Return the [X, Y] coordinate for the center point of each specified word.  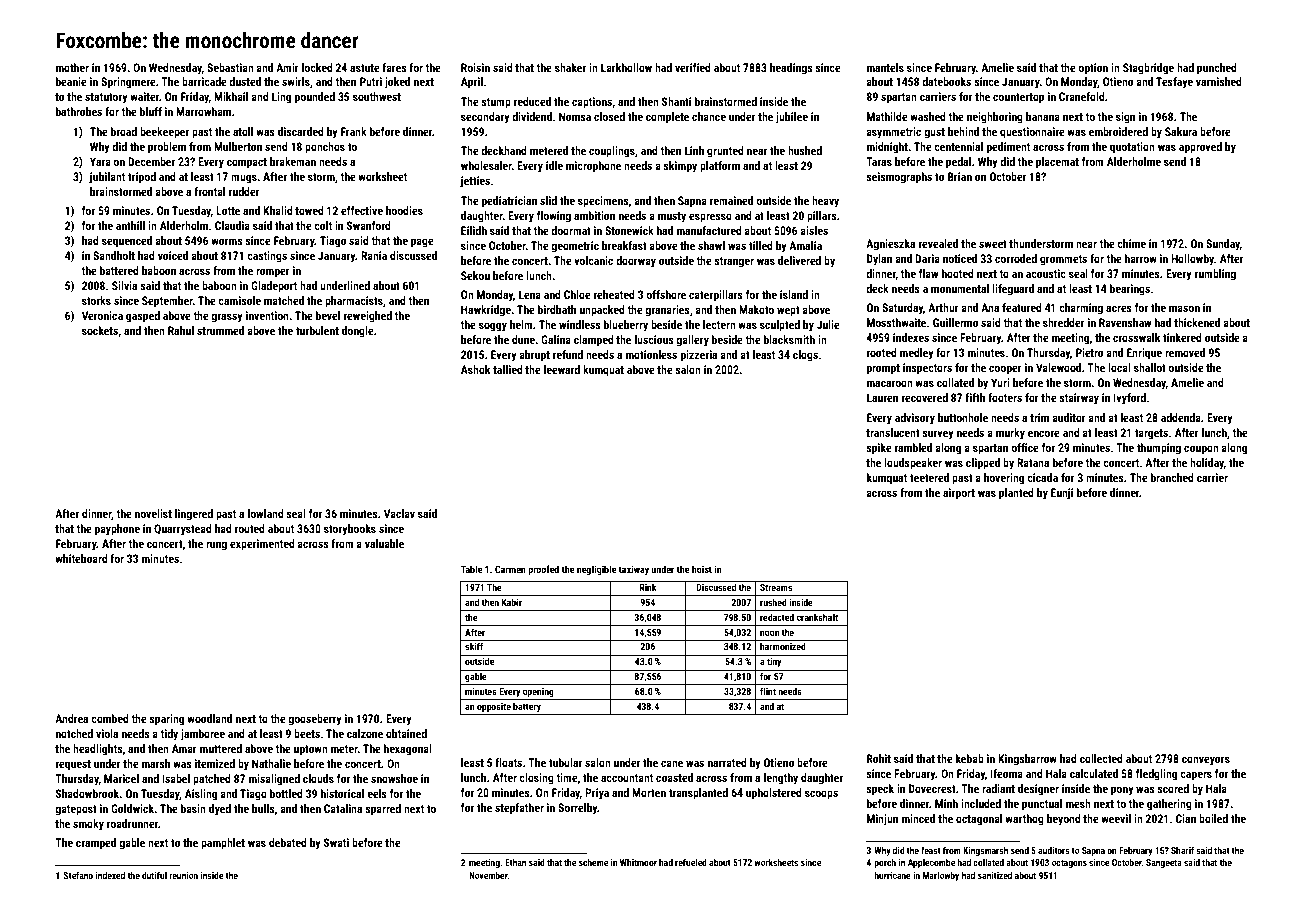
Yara [100, 161]
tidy [169, 735]
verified [693, 67]
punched [1217, 69]
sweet [993, 244]
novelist [153, 513]
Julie [828, 324]
